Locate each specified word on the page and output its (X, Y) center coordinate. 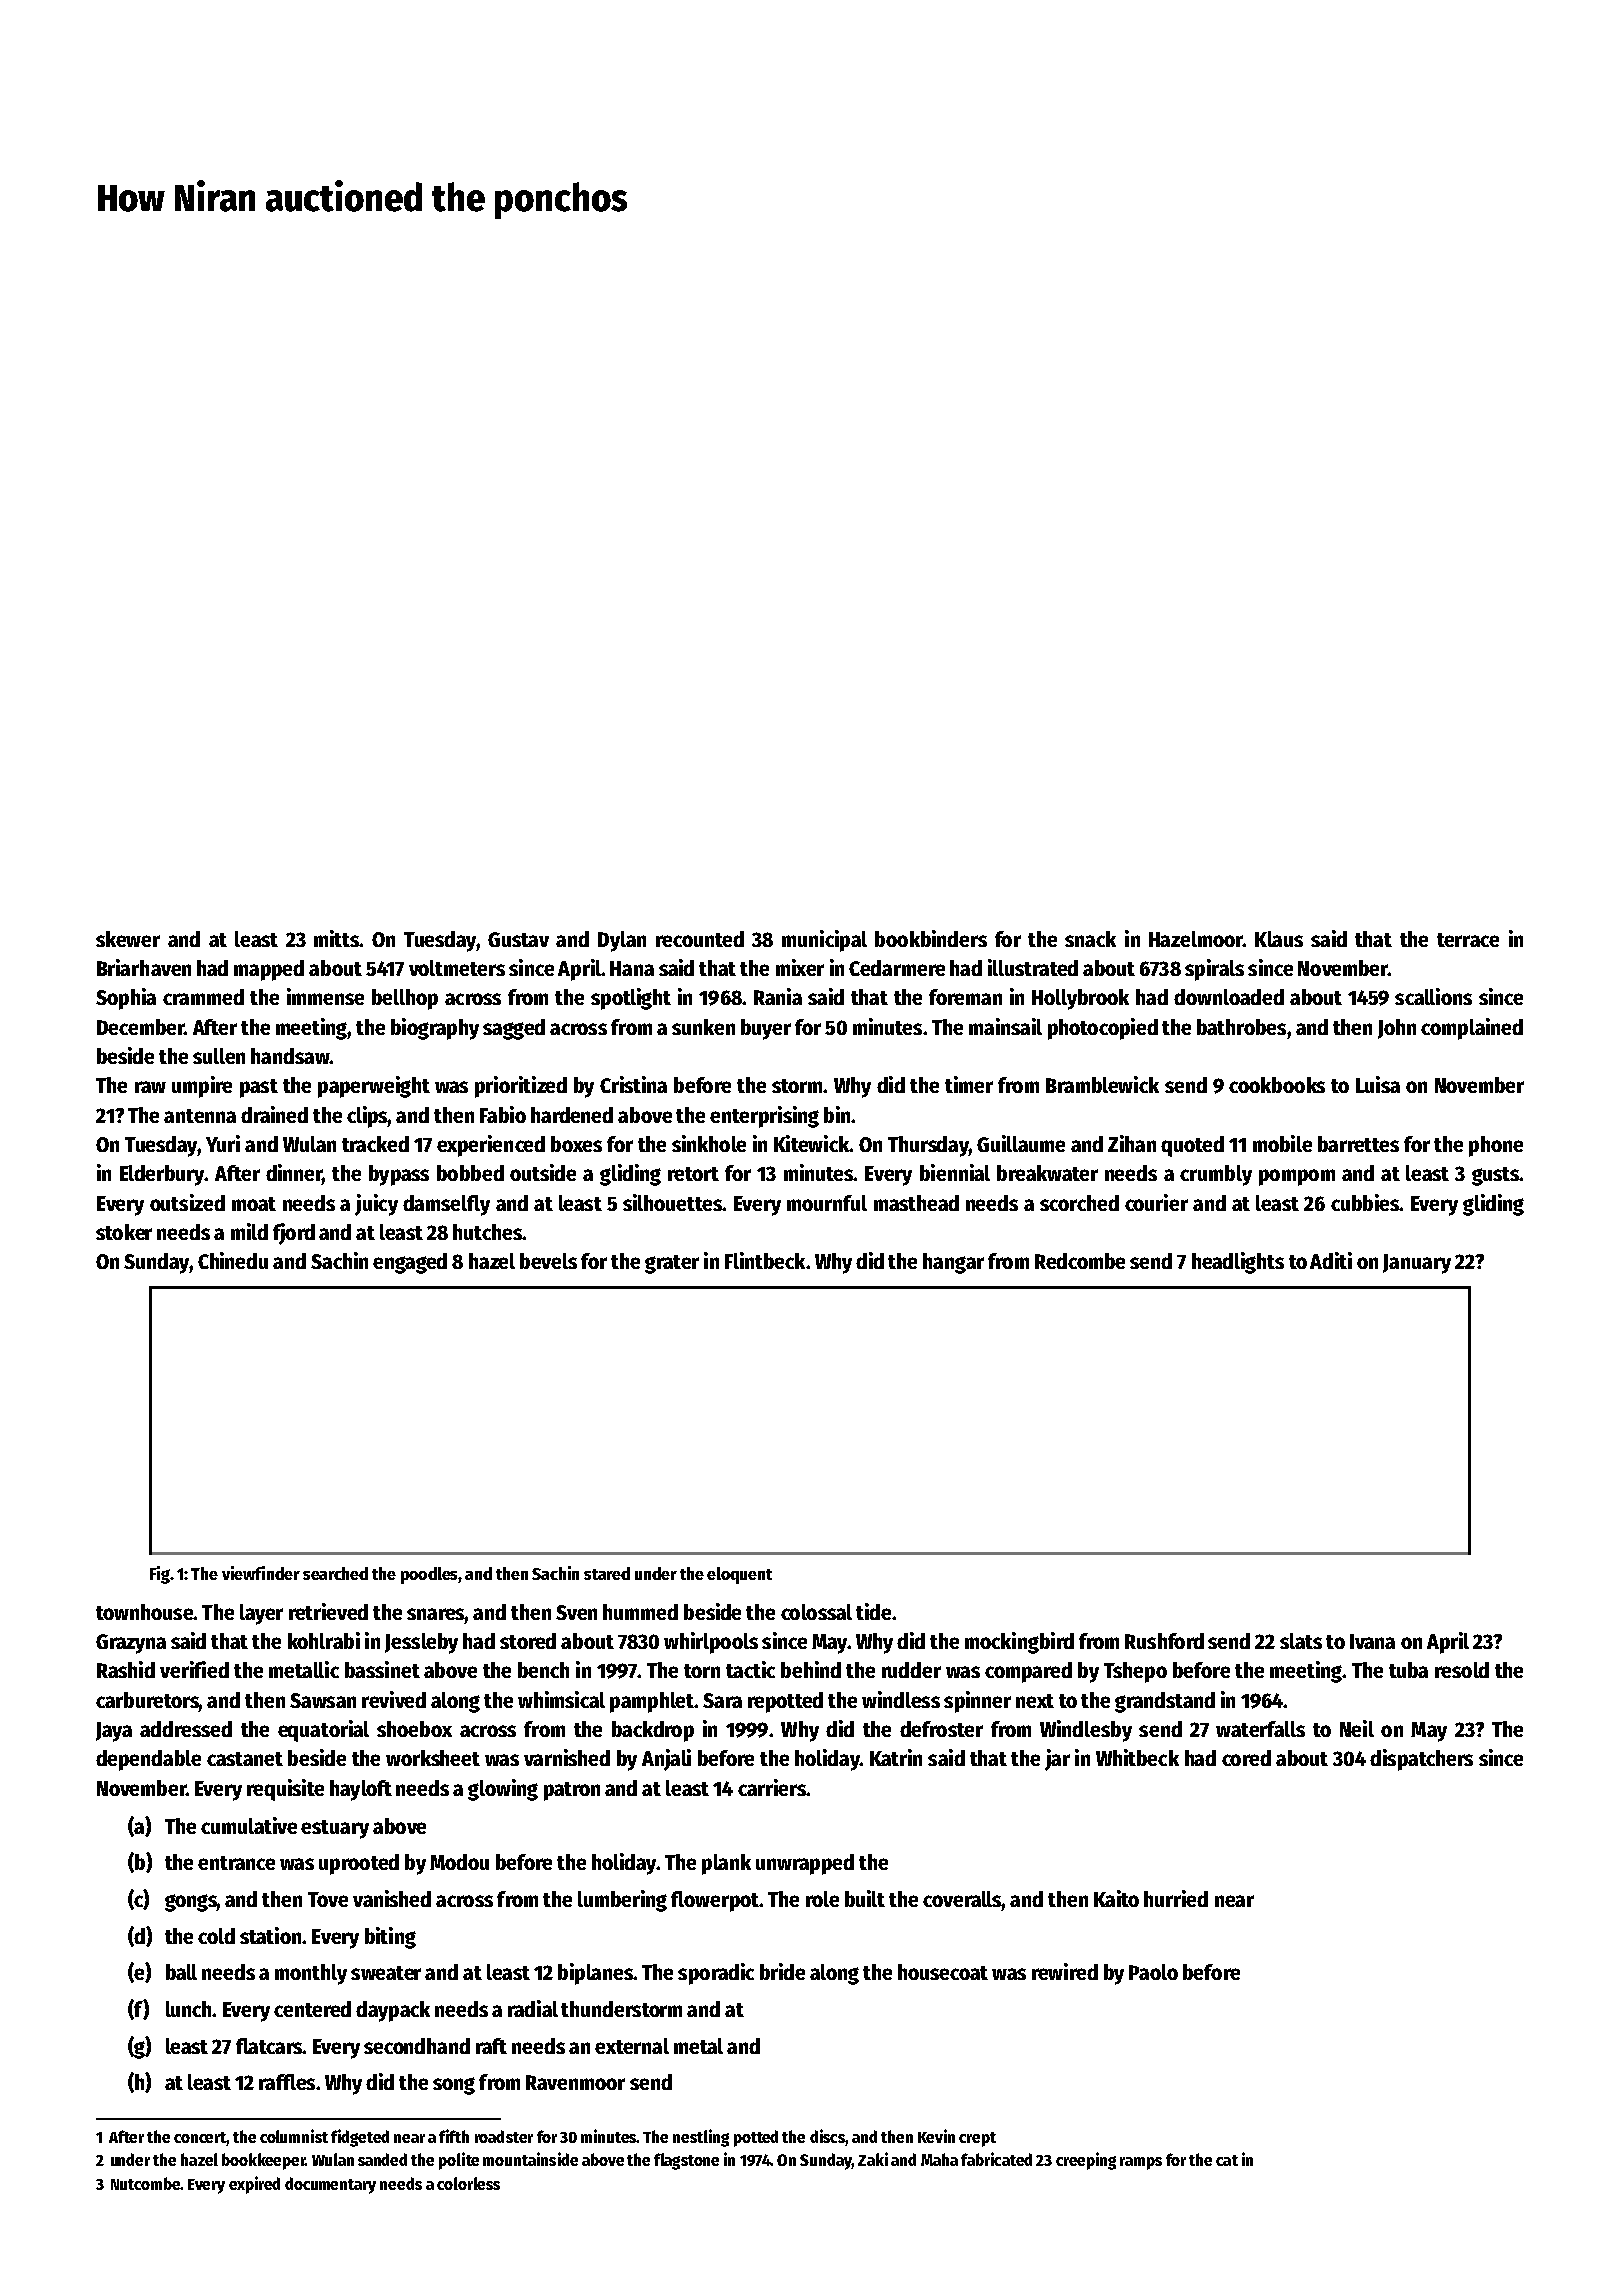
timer (969, 1084)
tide (873, 1611)
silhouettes (672, 1202)
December (141, 1027)
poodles (429, 1575)
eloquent (739, 1575)
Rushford (1164, 1641)
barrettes (1358, 1144)
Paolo (1153, 1972)
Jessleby (421, 1643)
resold (1462, 1670)
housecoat (943, 1972)
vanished (392, 1898)
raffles (287, 2082)
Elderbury (162, 1175)
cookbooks (1277, 1085)
